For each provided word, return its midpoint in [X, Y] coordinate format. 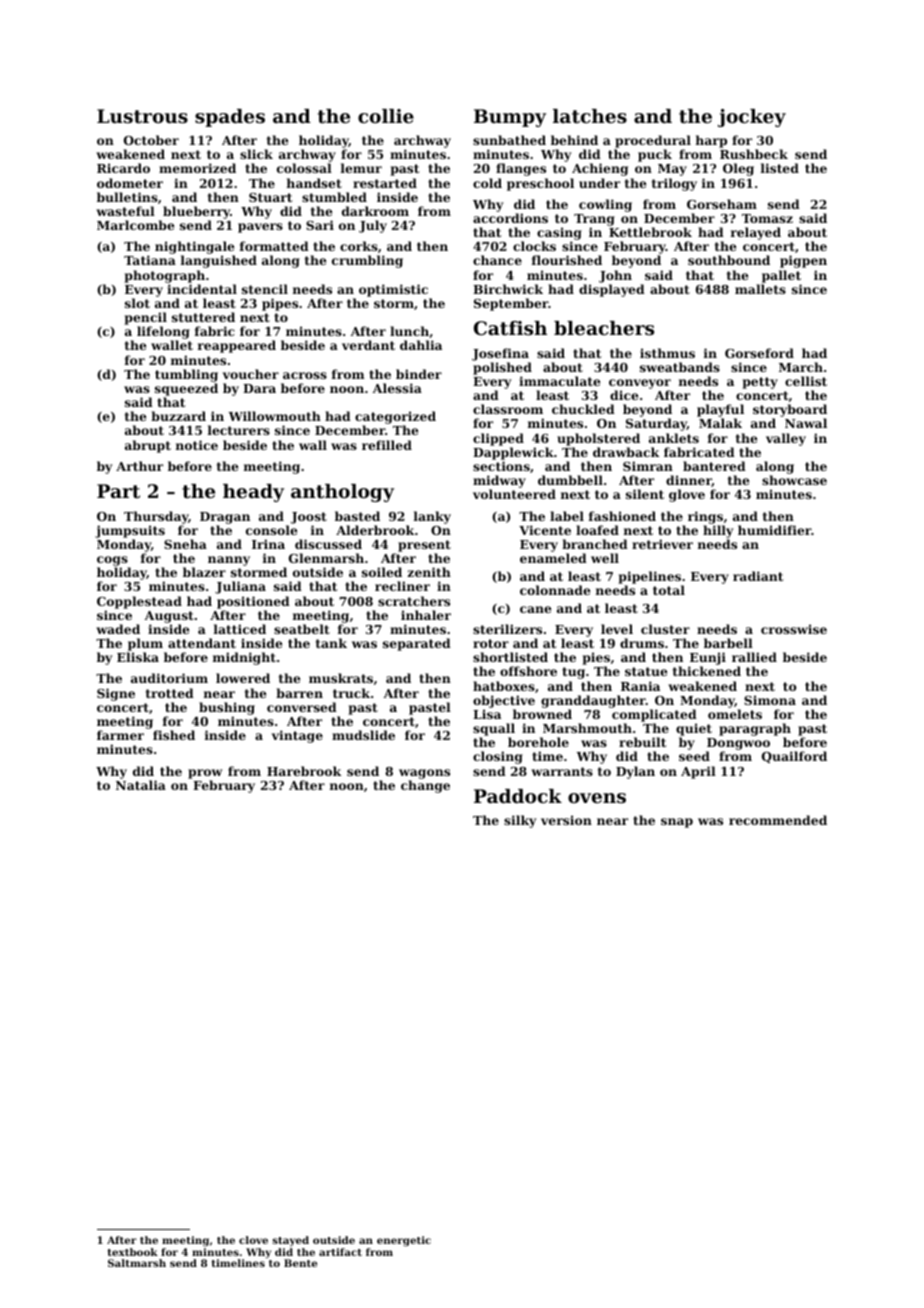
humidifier [775, 530]
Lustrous [142, 116]
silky [520, 821]
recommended [778, 820]
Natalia [141, 785]
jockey [752, 118]
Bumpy [510, 118]
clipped [498, 439]
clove [253, 1240]
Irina [268, 544]
